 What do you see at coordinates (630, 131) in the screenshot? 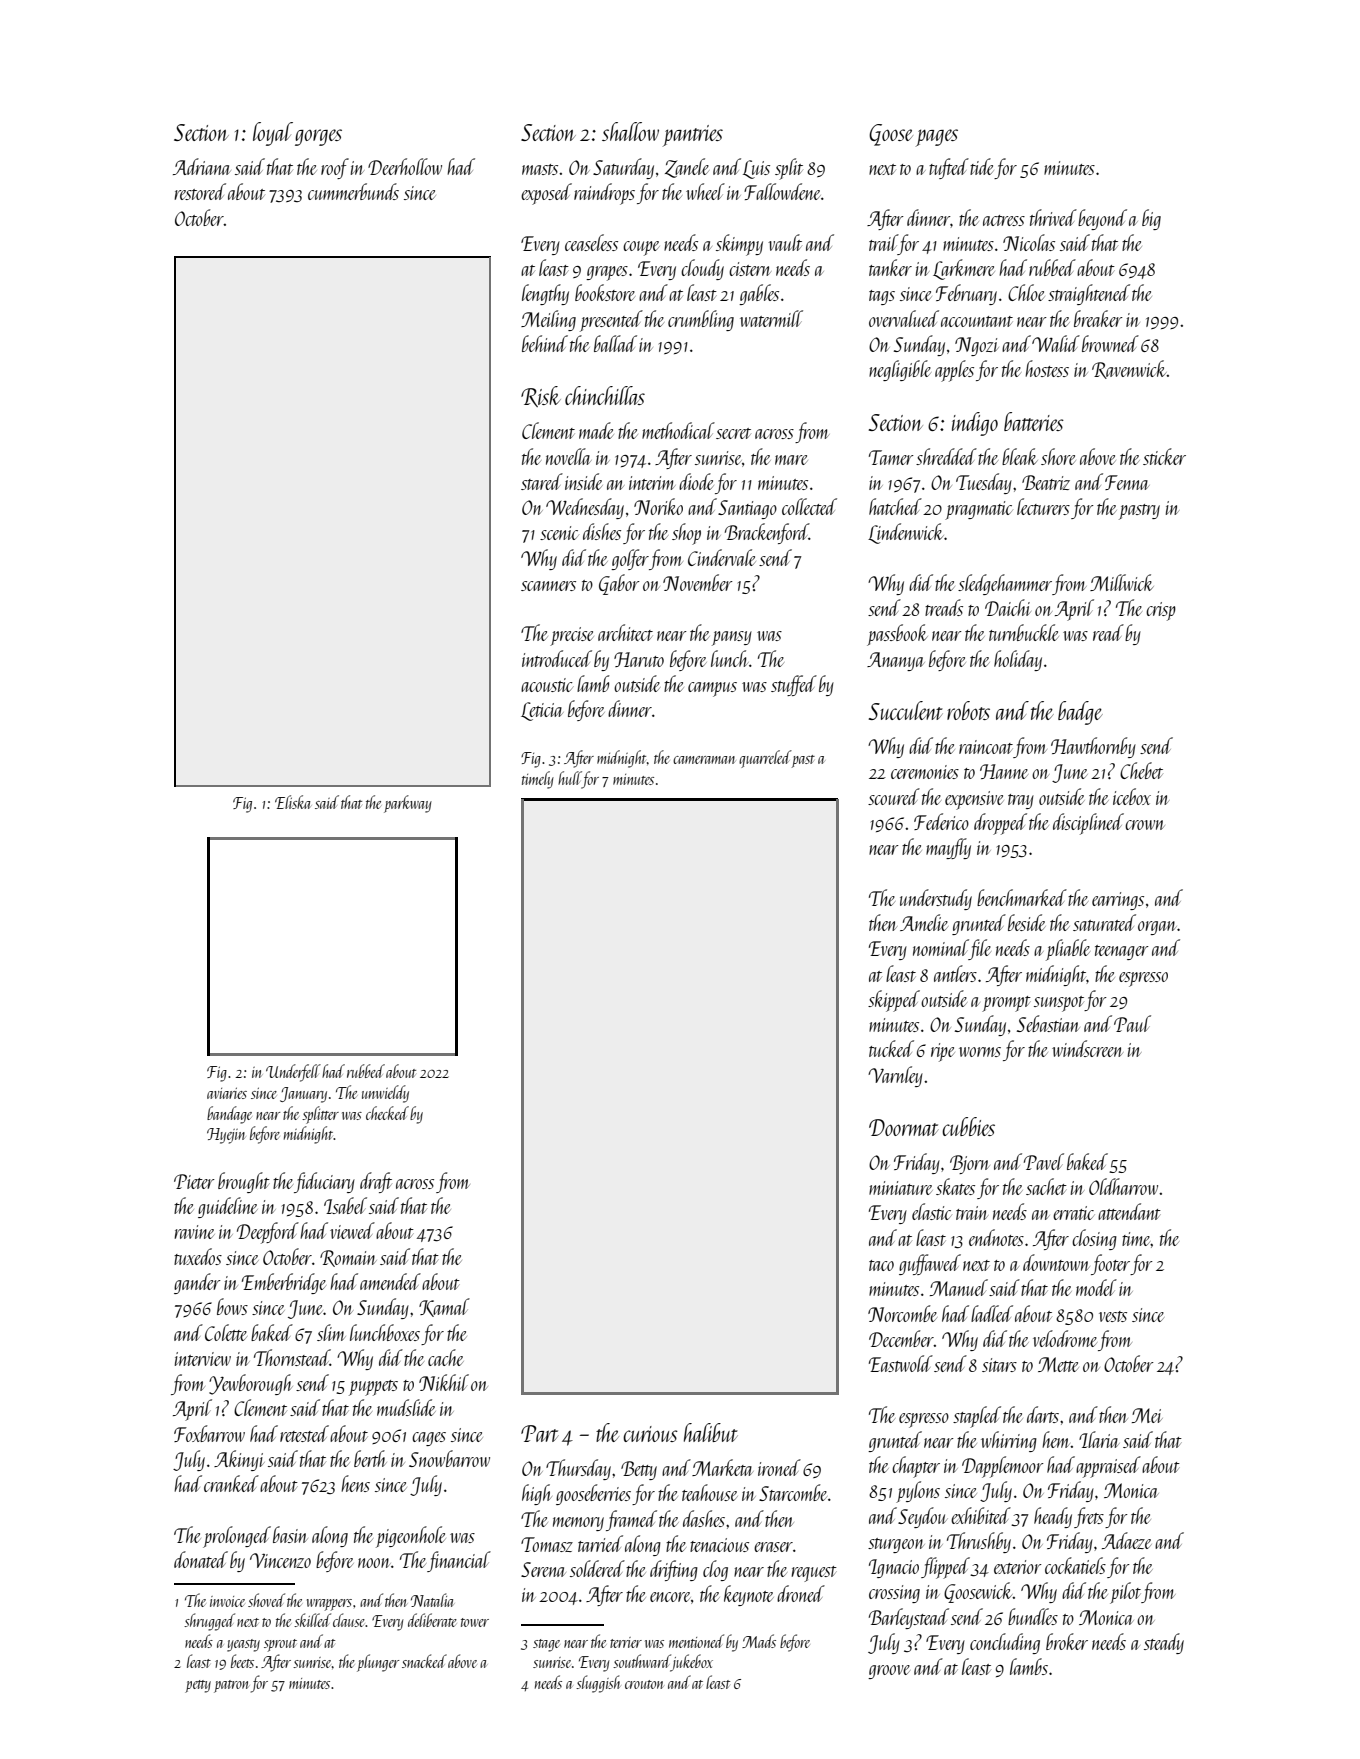
I see `shallow` at bounding box center [630, 131].
